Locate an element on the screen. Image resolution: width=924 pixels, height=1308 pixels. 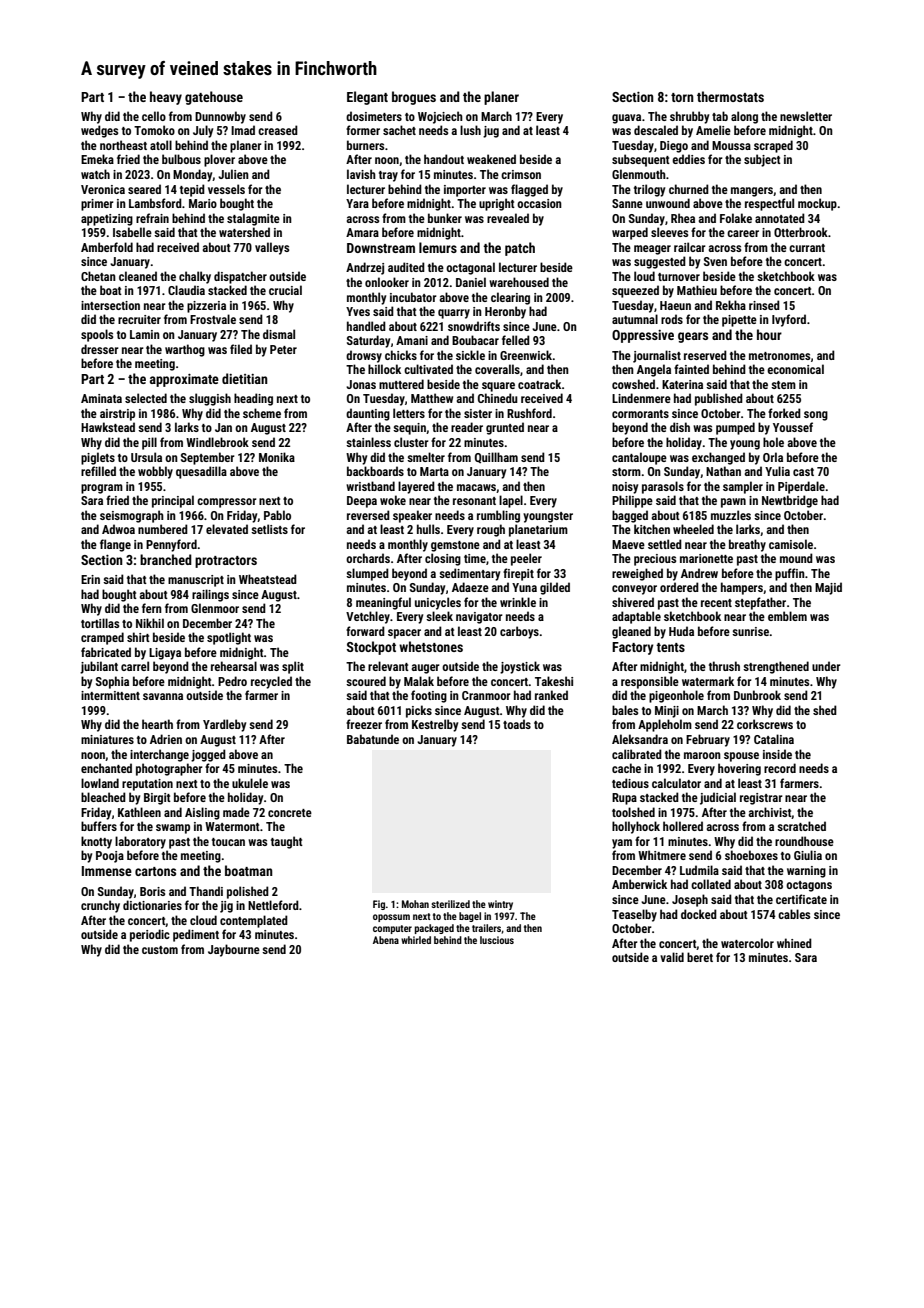
Adrien is located at coordinates (166, 739).
